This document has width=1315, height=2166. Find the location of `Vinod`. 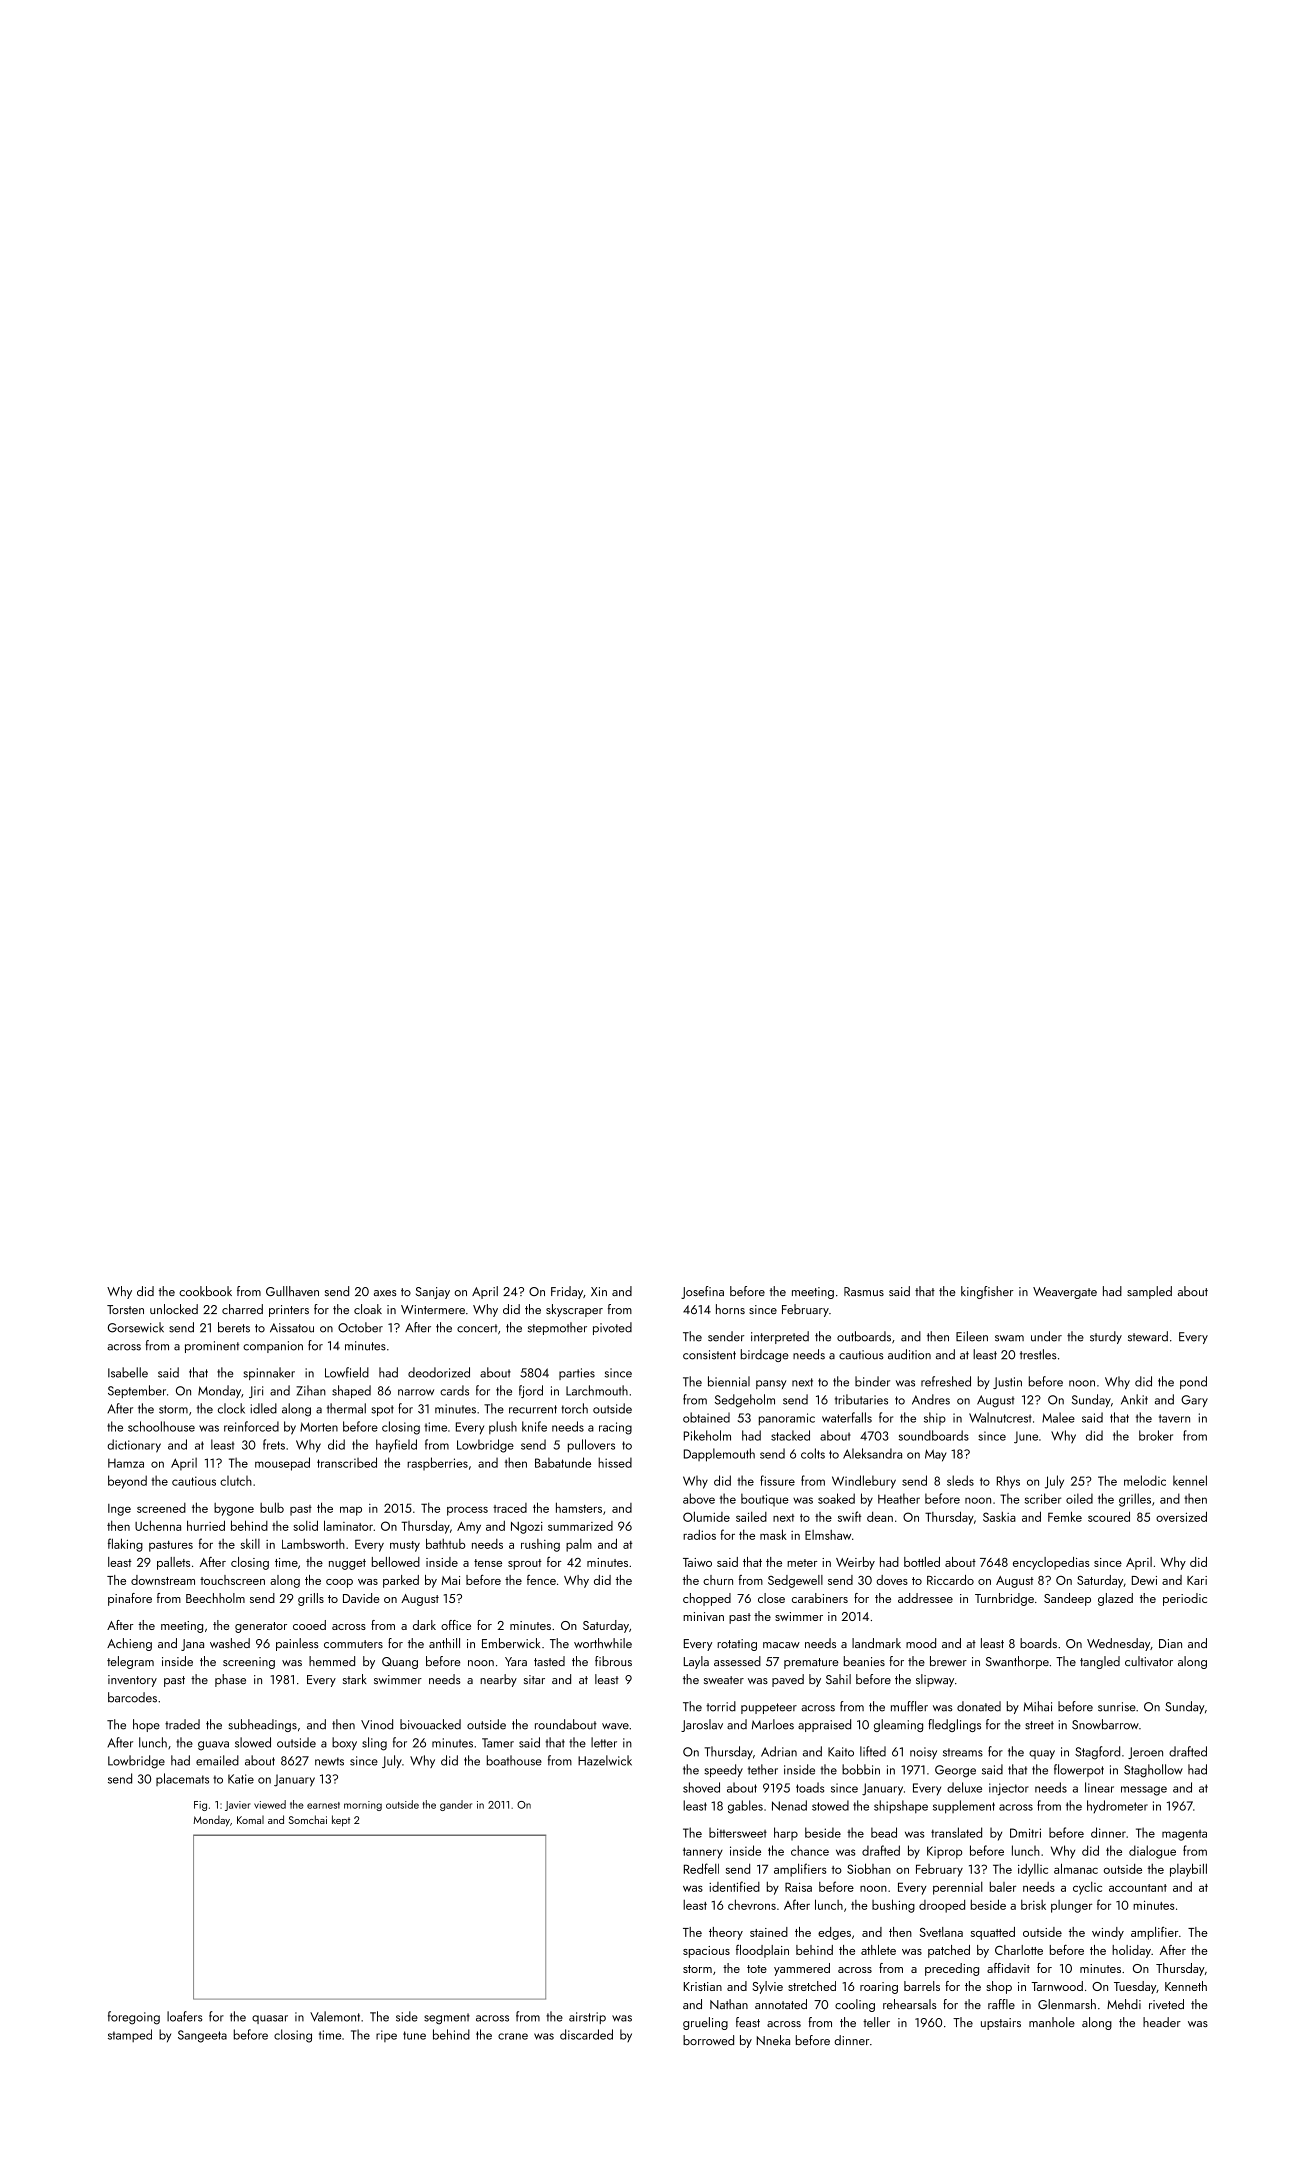

Vinod is located at coordinates (377, 1724).
